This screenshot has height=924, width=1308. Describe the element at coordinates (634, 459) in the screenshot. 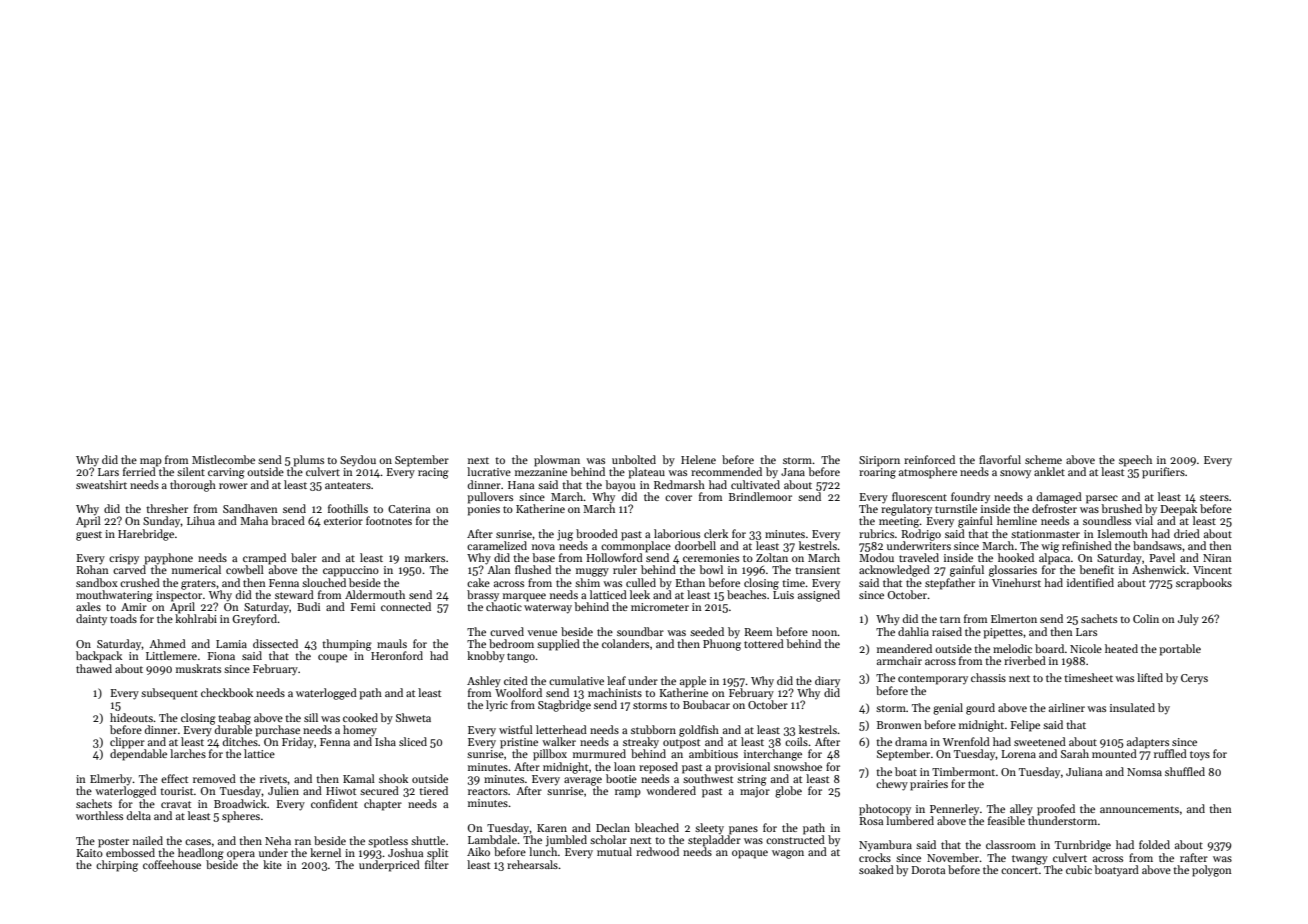

I see `unbolted` at that location.
